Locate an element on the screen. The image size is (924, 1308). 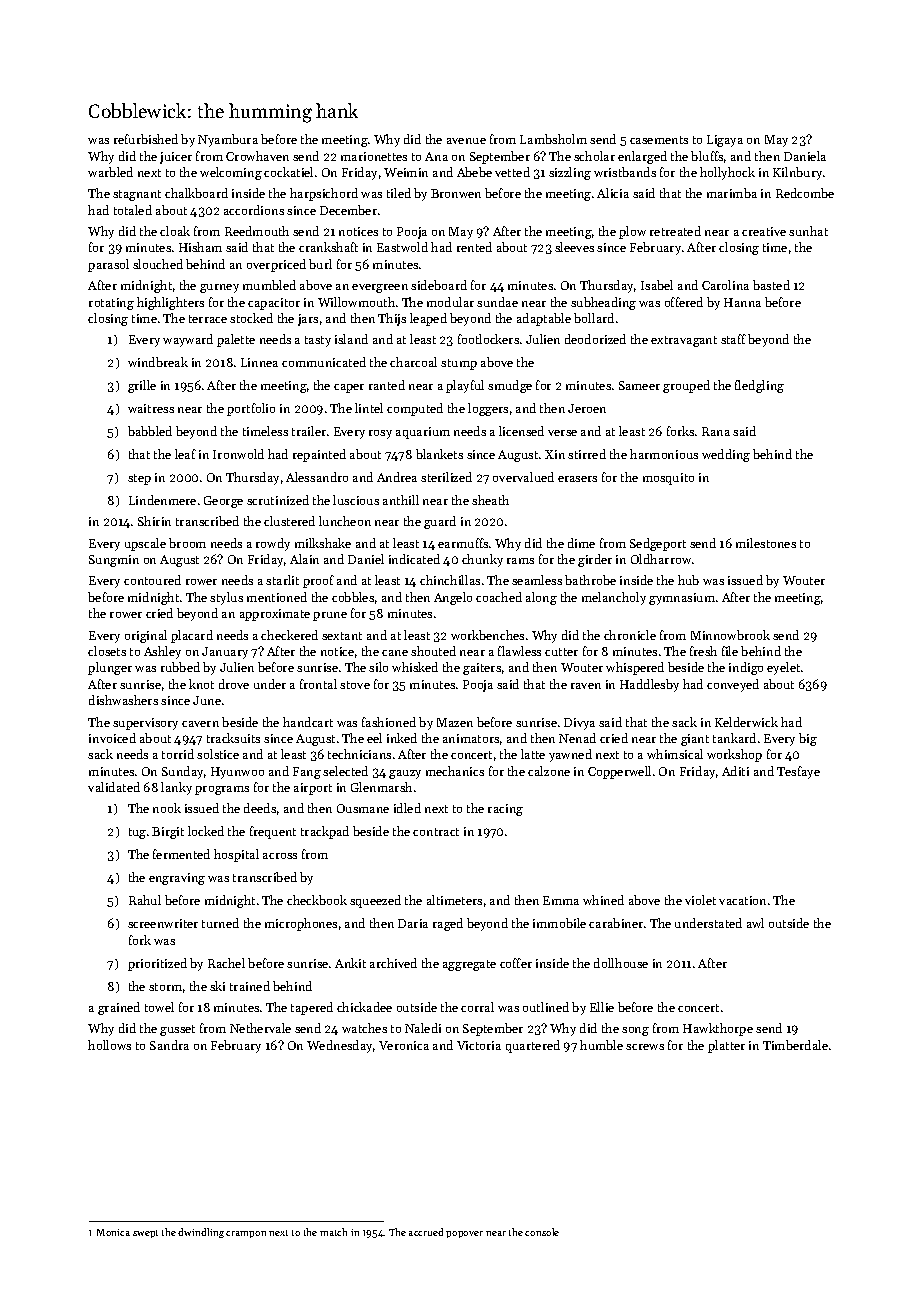
closets is located at coordinates (107, 651).
